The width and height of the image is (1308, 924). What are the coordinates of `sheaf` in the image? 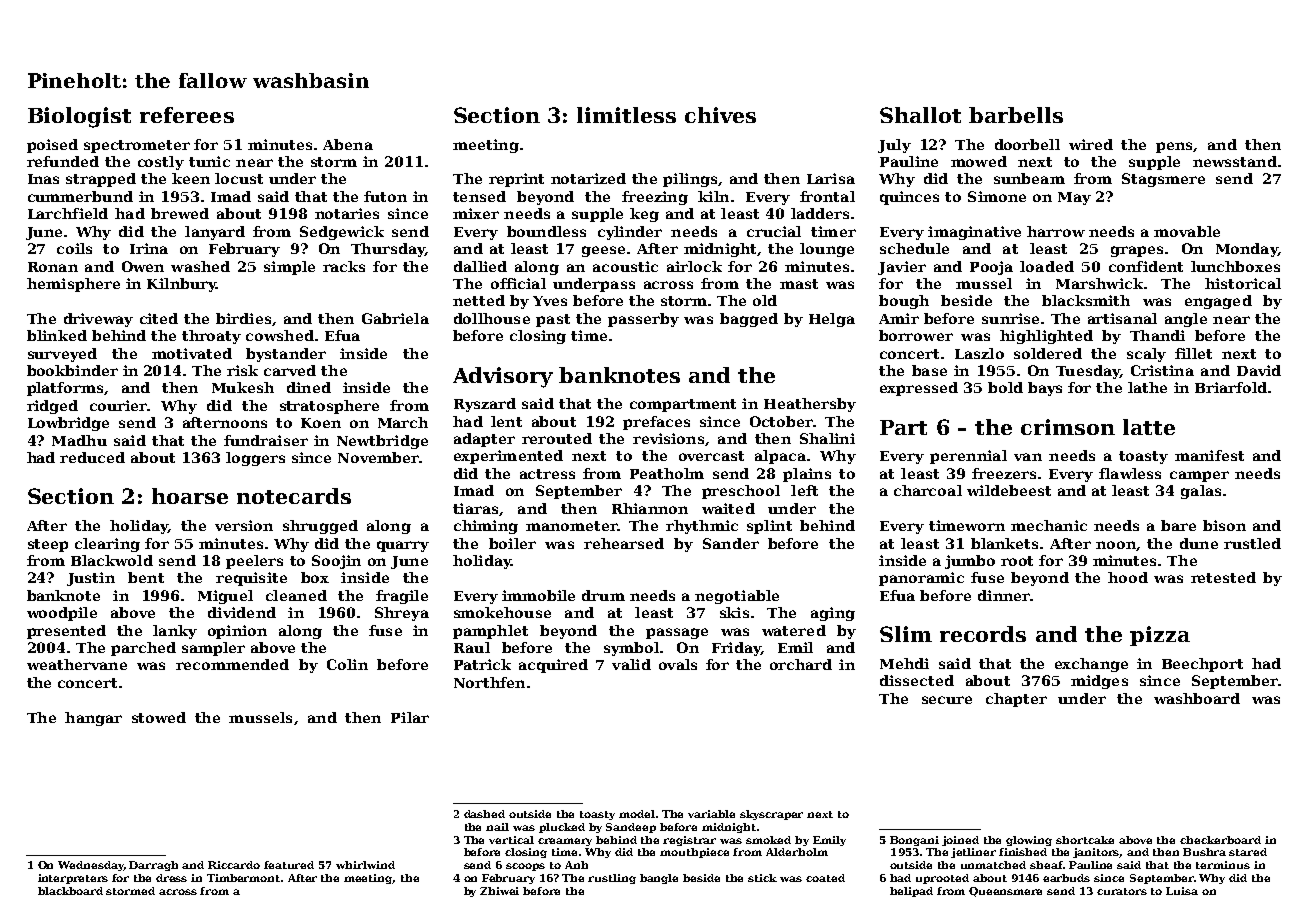 It's located at (1046, 865).
